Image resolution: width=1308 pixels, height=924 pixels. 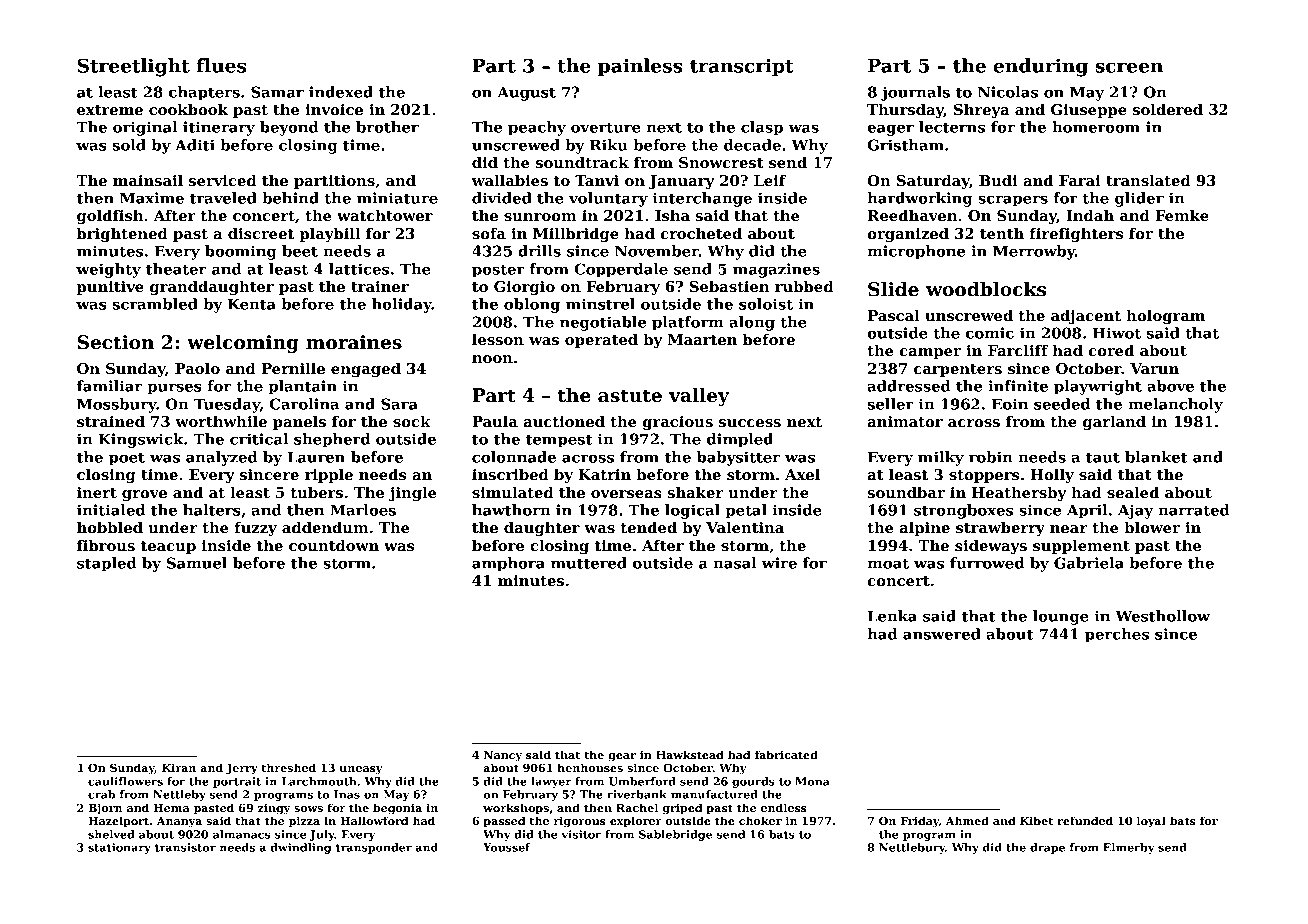 I want to click on seller, so click(x=891, y=404).
